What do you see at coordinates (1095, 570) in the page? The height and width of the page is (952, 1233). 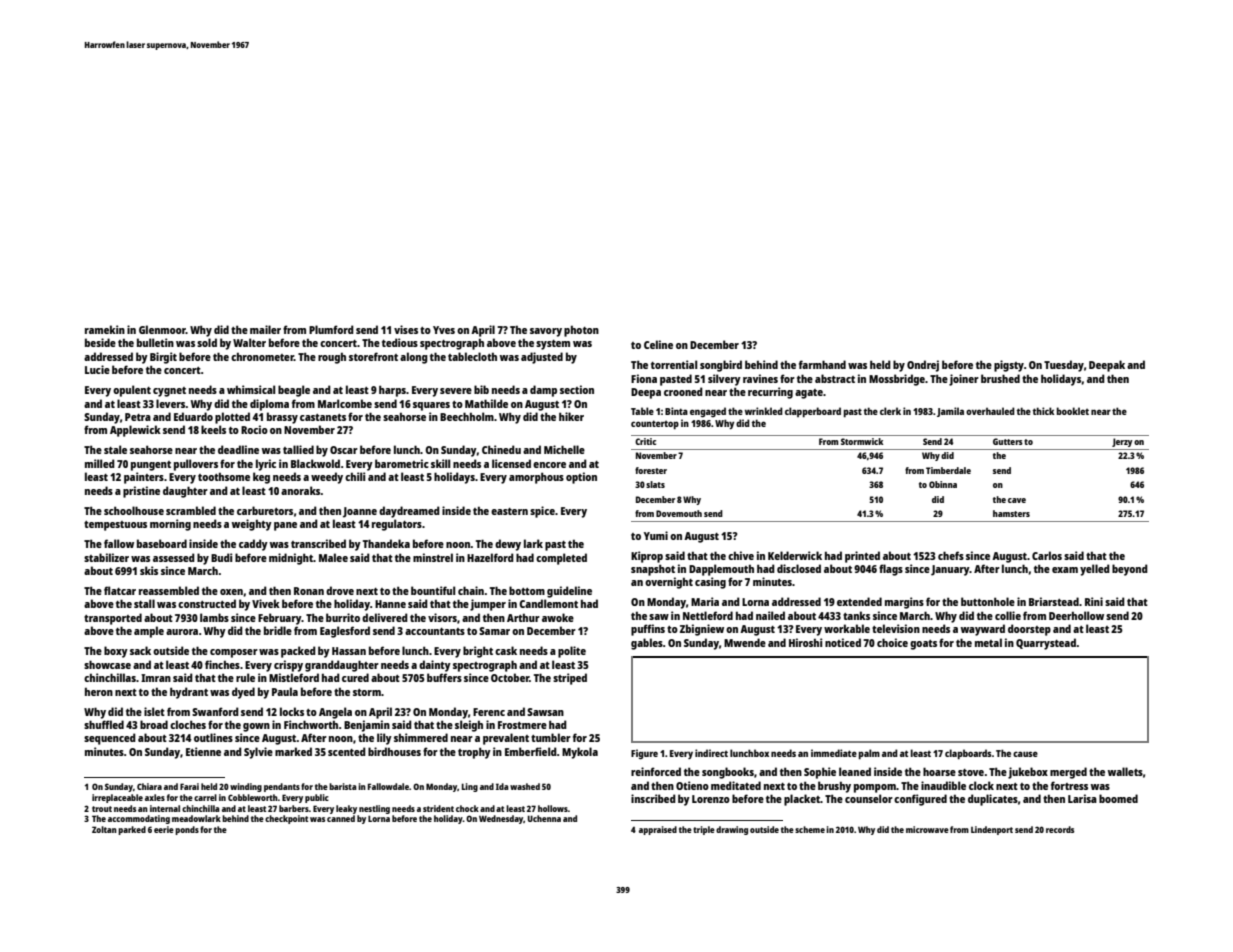 I see `yelled` at bounding box center [1095, 570].
